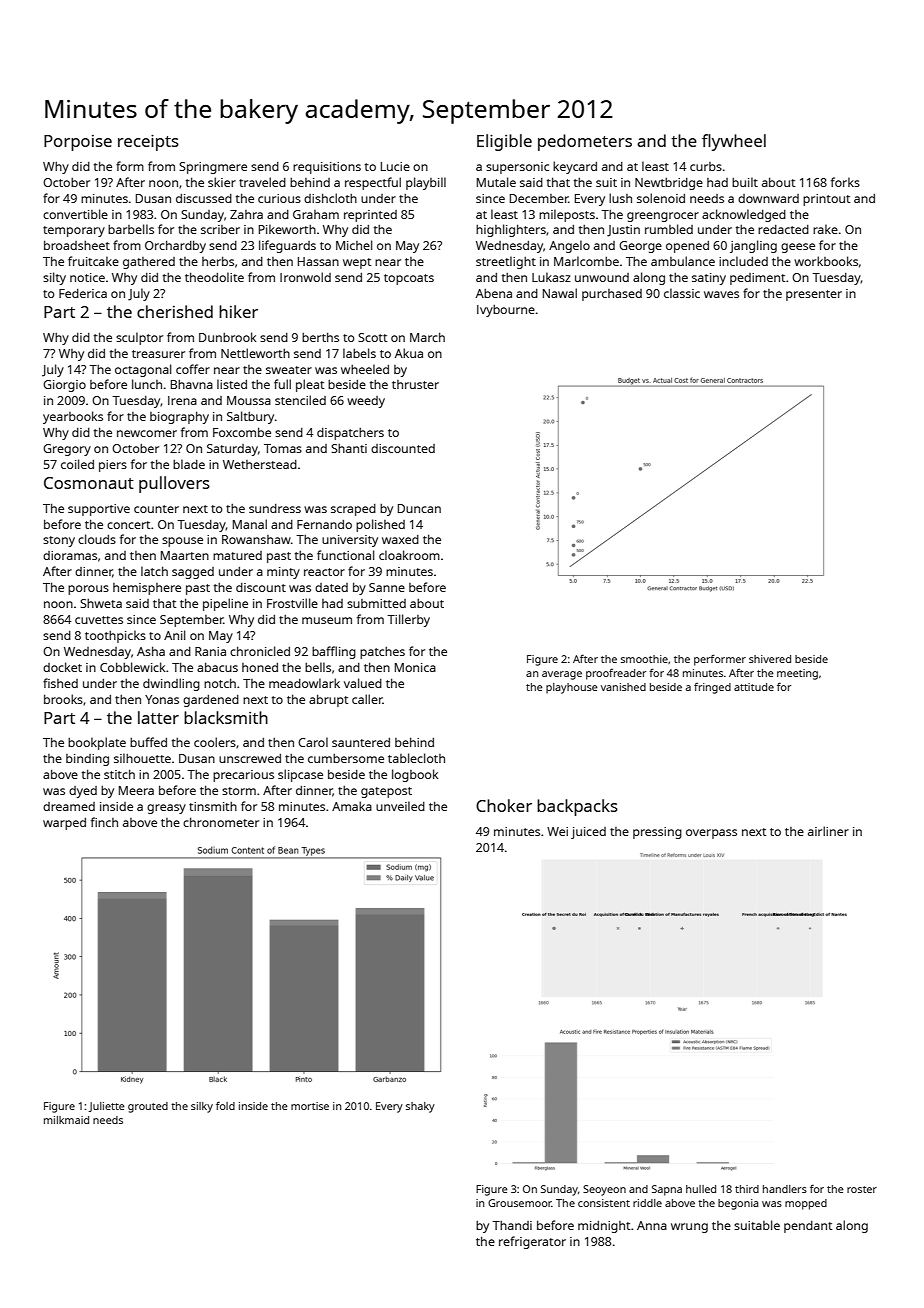  What do you see at coordinates (588, 833) in the screenshot?
I see `juiced` at bounding box center [588, 833].
